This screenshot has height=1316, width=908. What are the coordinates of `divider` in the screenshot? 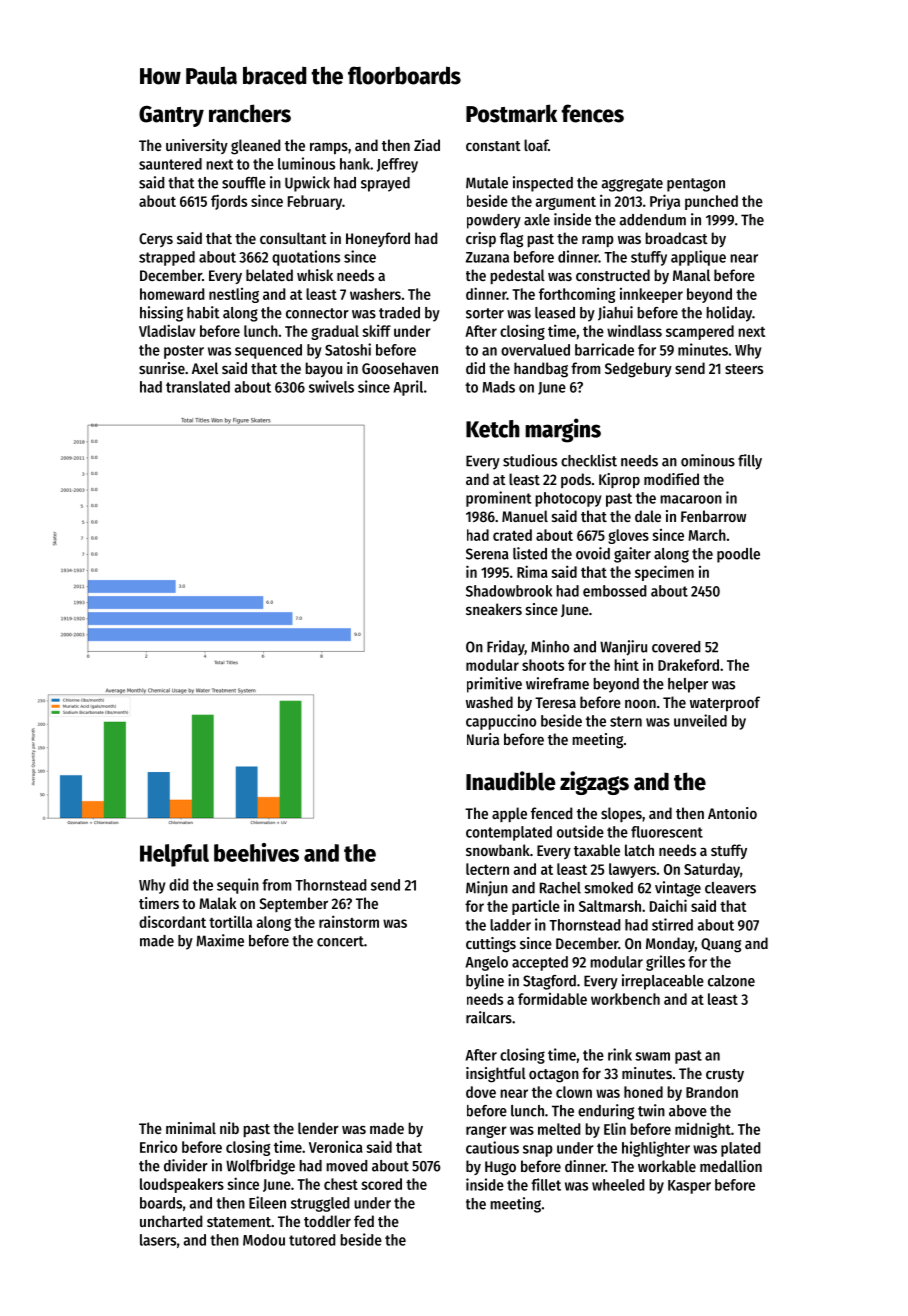 It's located at (186, 1165).
